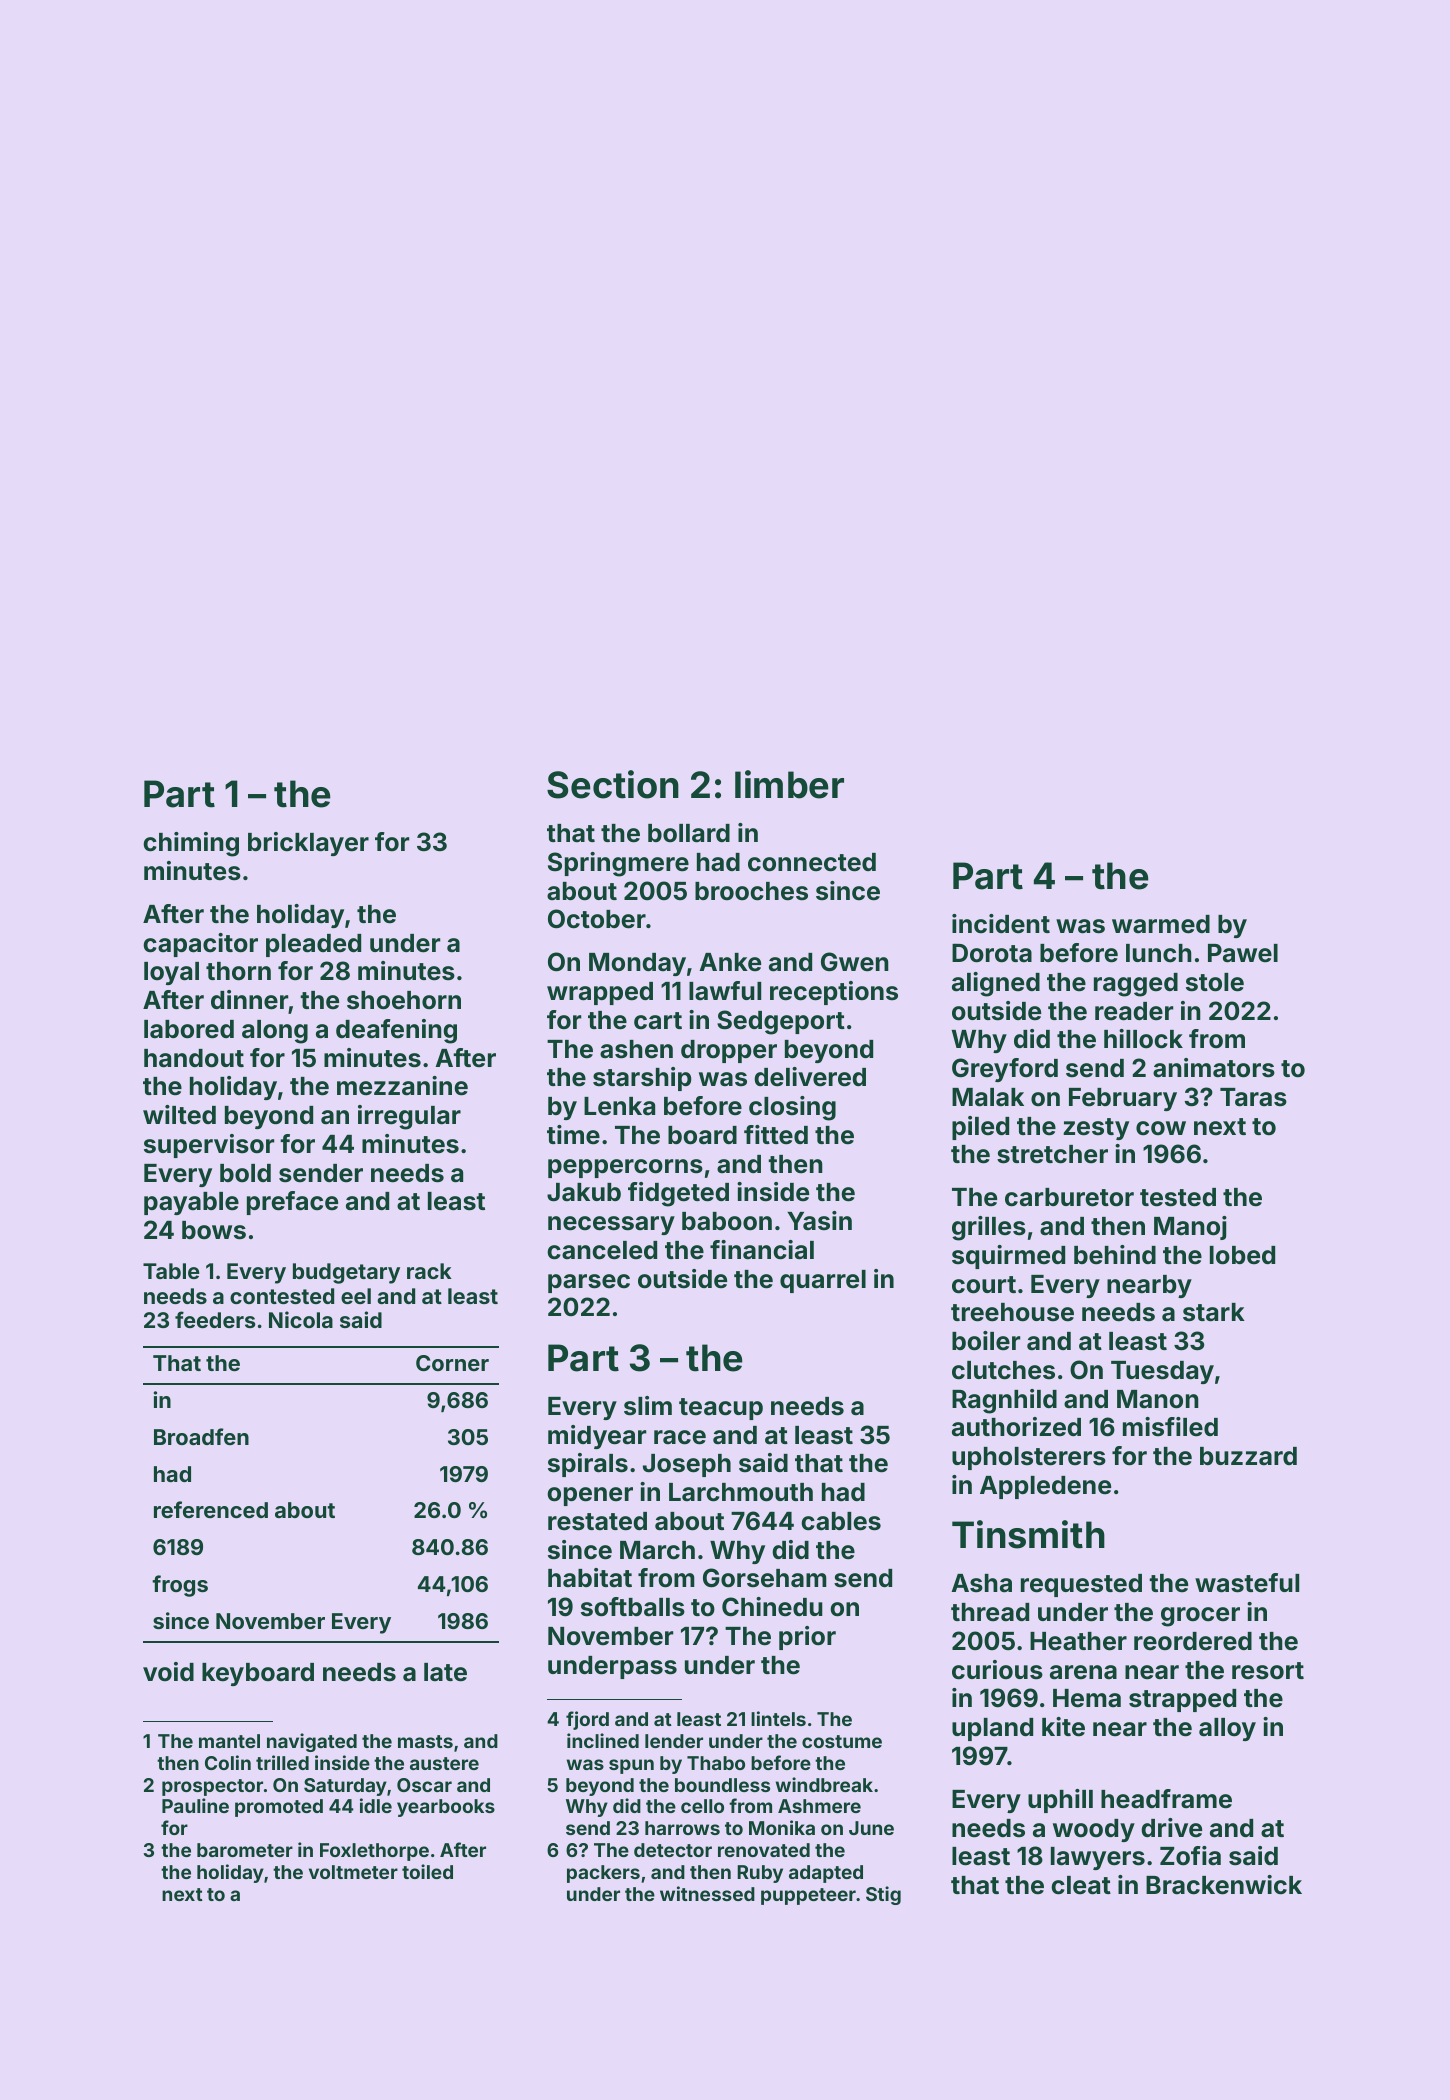 The image size is (1450, 2100). Describe the element at coordinates (636, 1049) in the screenshot. I see `ashen` at that location.
